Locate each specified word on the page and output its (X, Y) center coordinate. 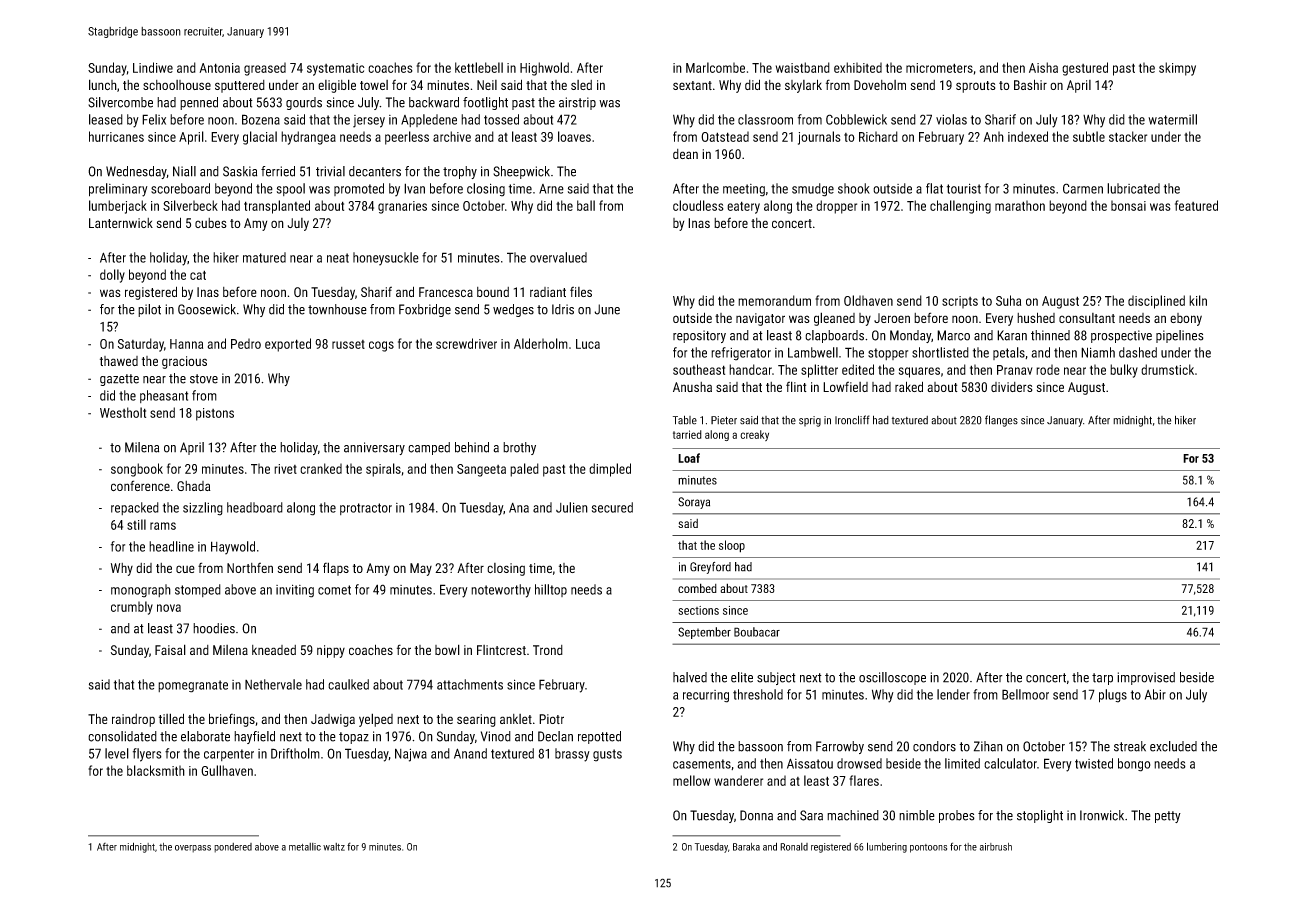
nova (169, 608)
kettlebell (479, 67)
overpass (193, 849)
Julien (572, 507)
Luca (588, 344)
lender (953, 694)
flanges (1001, 421)
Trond (548, 650)
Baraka (746, 847)
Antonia (219, 68)
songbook (137, 470)
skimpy (1177, 69)
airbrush (996, 847)
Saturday (141, 345)
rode (1048, 369)
